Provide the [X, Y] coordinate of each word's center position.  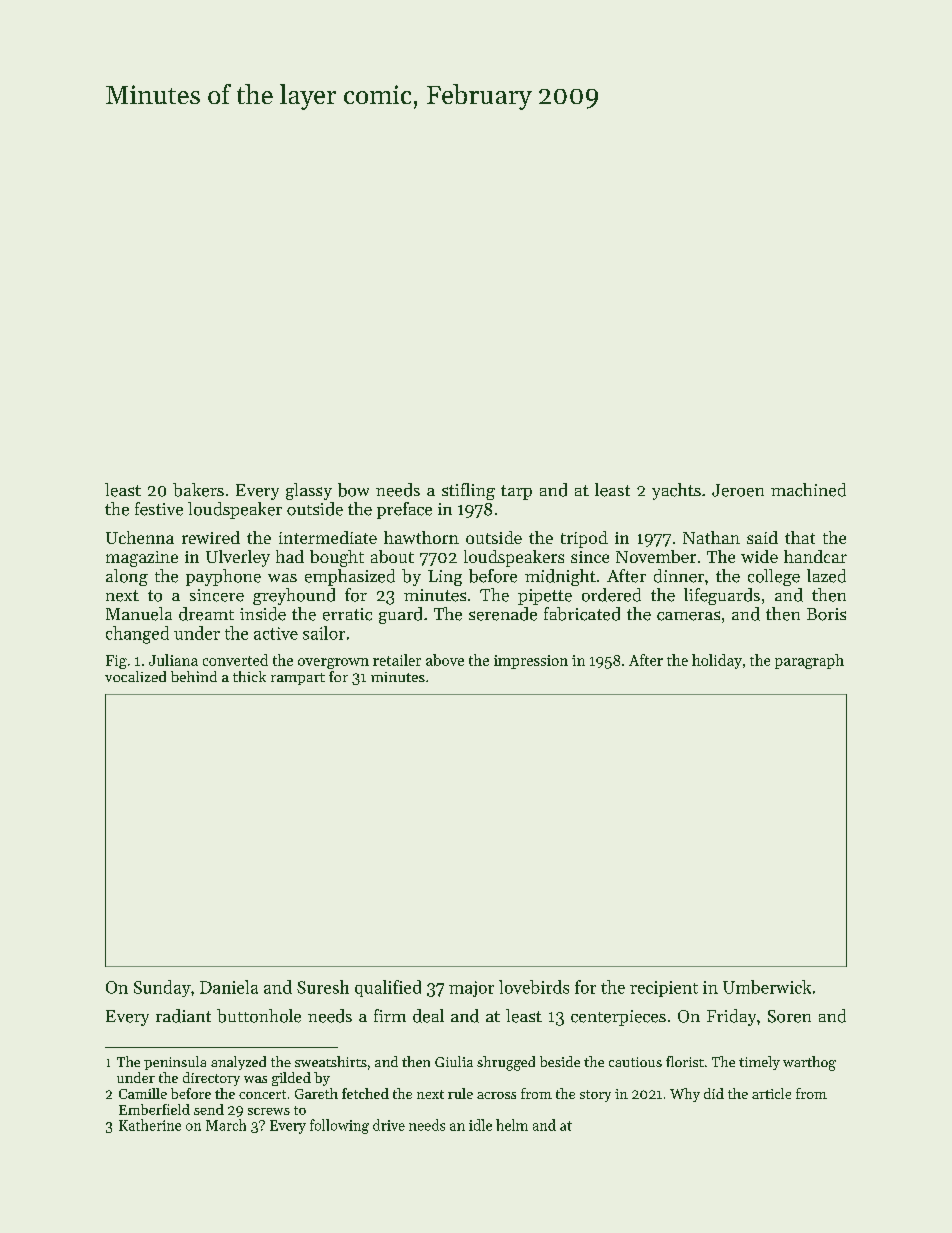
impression [531, 662]
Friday [731, 1017]
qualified [388, 988]
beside [560, 1061]
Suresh [323, 987]
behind [194, 676]
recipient [664, 989]
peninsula [175, 1063]
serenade [503, 614]
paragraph [809, 661]
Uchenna [140, 537]
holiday [717, 661]
